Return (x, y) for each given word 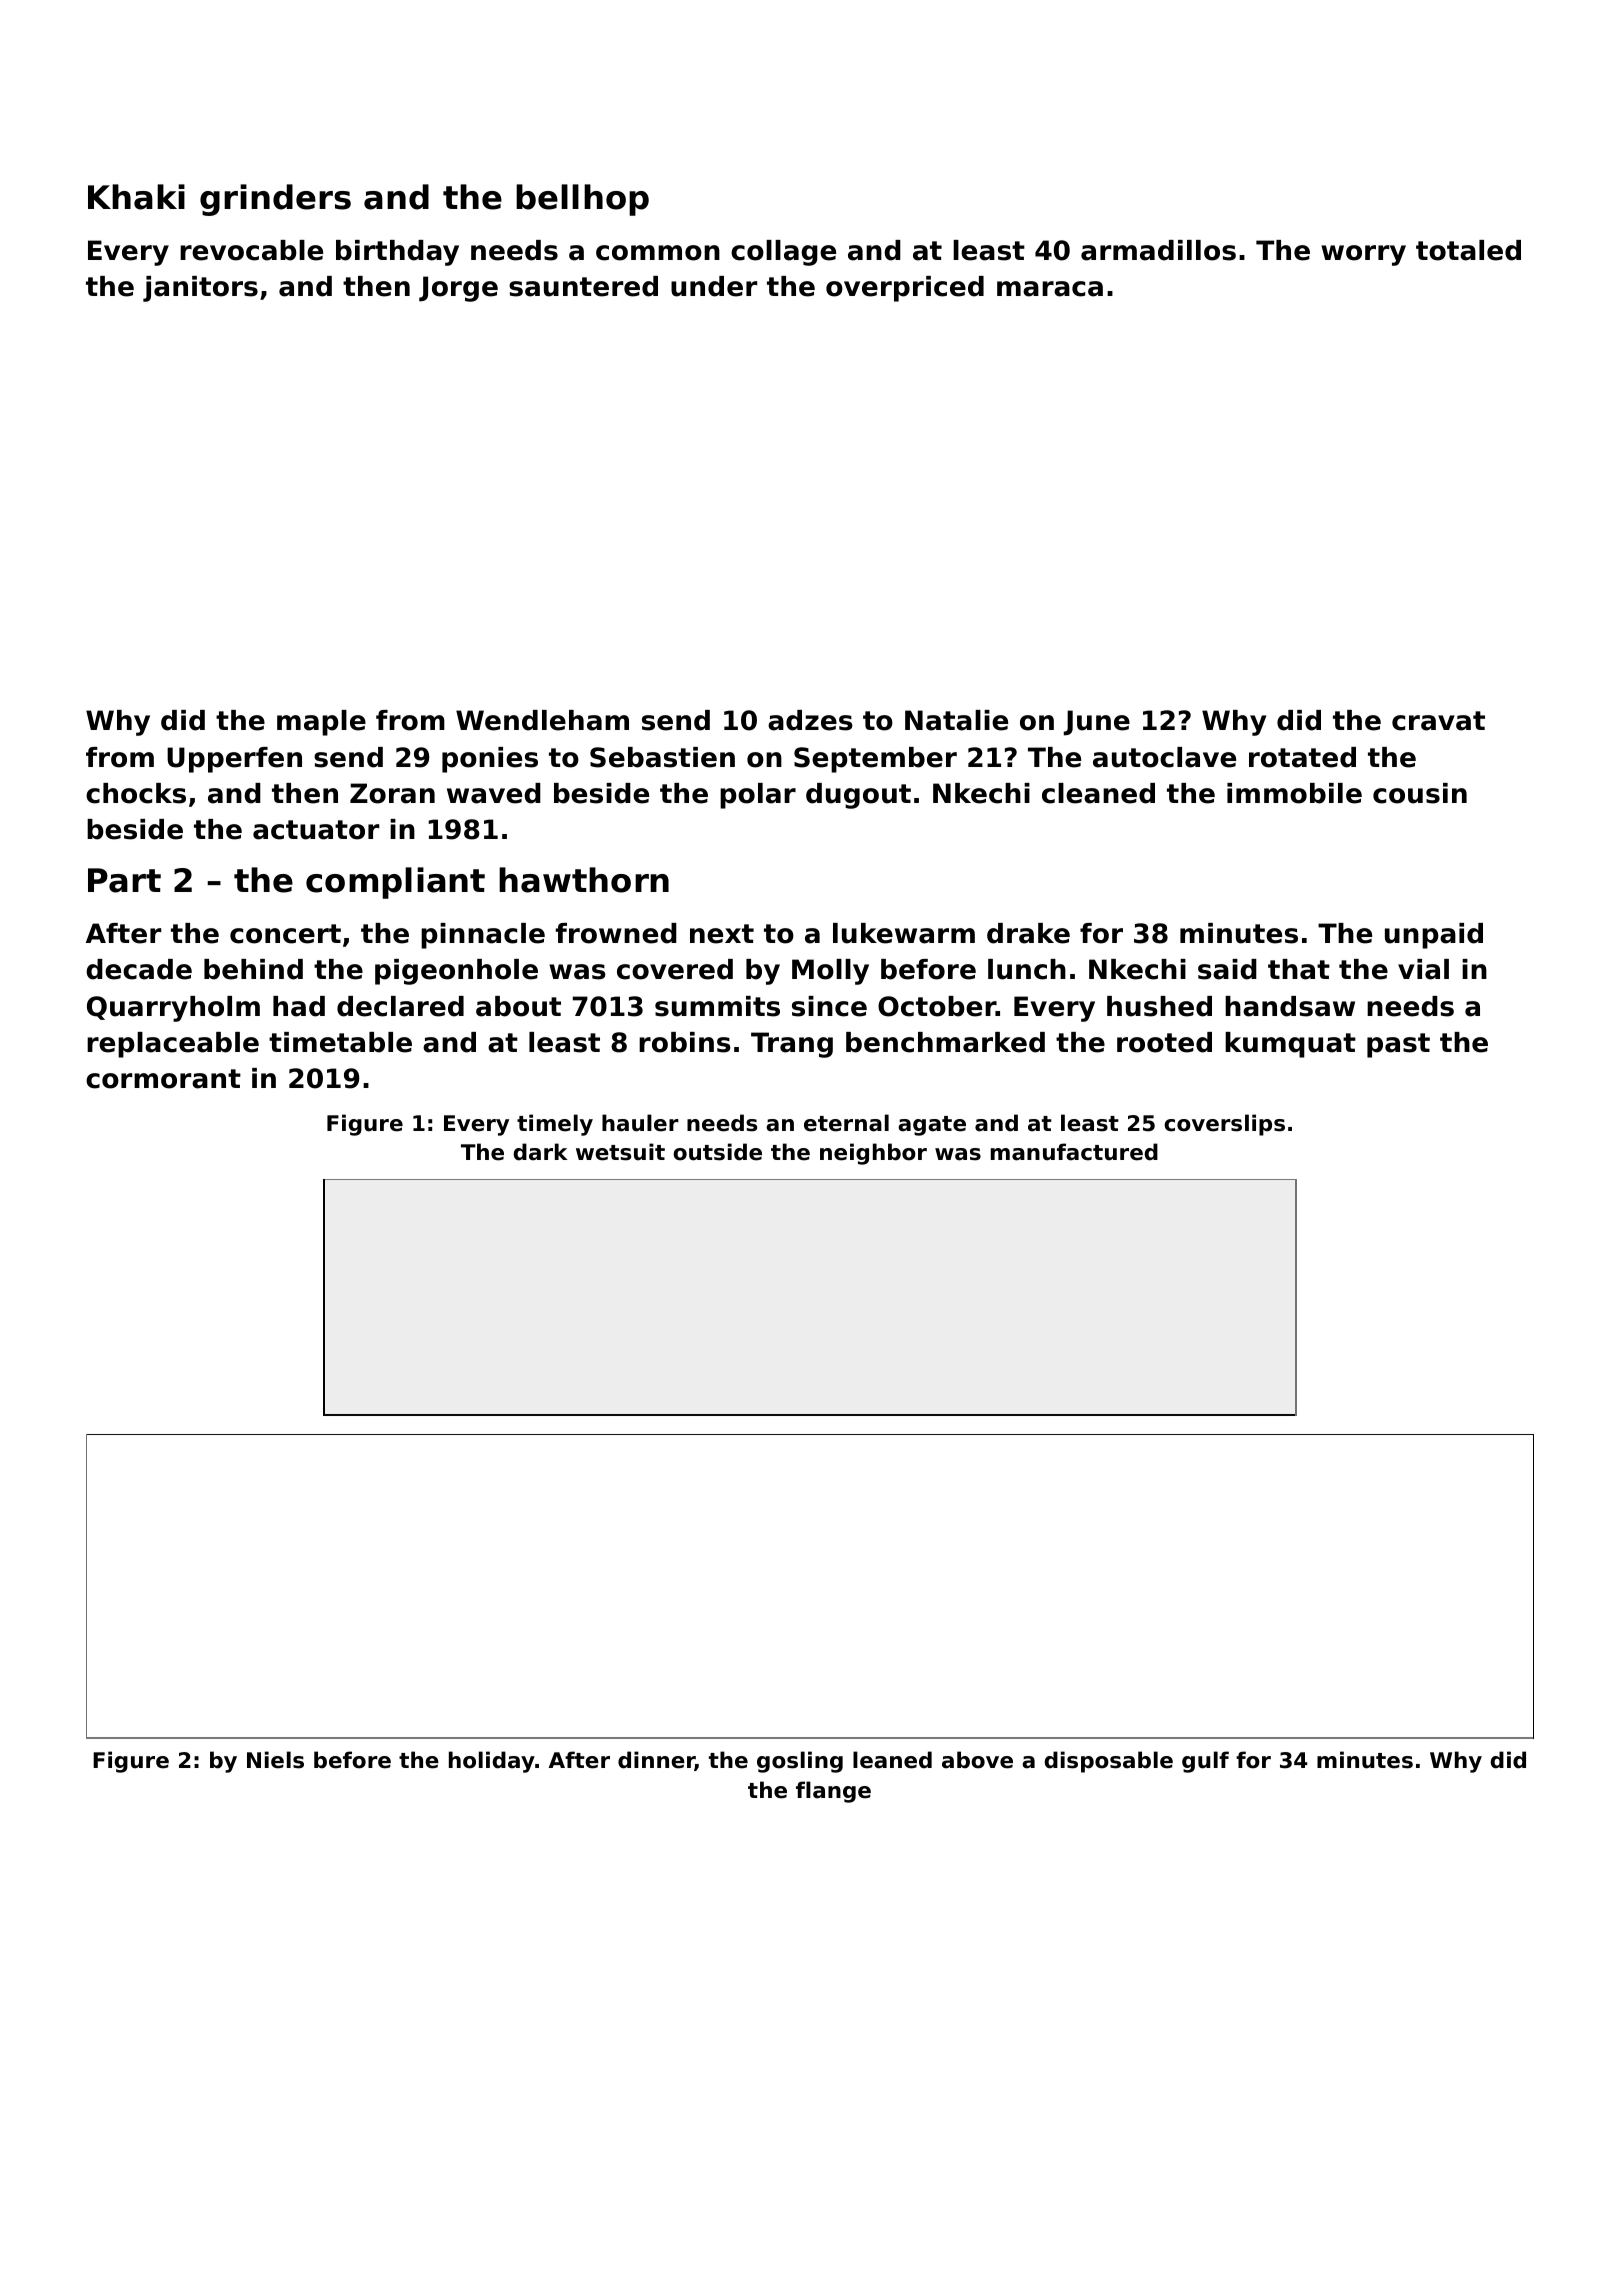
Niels (275, 1760)
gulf (1205, 1762)
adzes (810, 720)
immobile (1294, 793)
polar (758, 796)
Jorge (458, 289)
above (977, 1760)
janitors (200, 289)
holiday (492, 1762)
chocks (136, 793)
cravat (1438, 721)
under (714, 286)
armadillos (1158, 250)
